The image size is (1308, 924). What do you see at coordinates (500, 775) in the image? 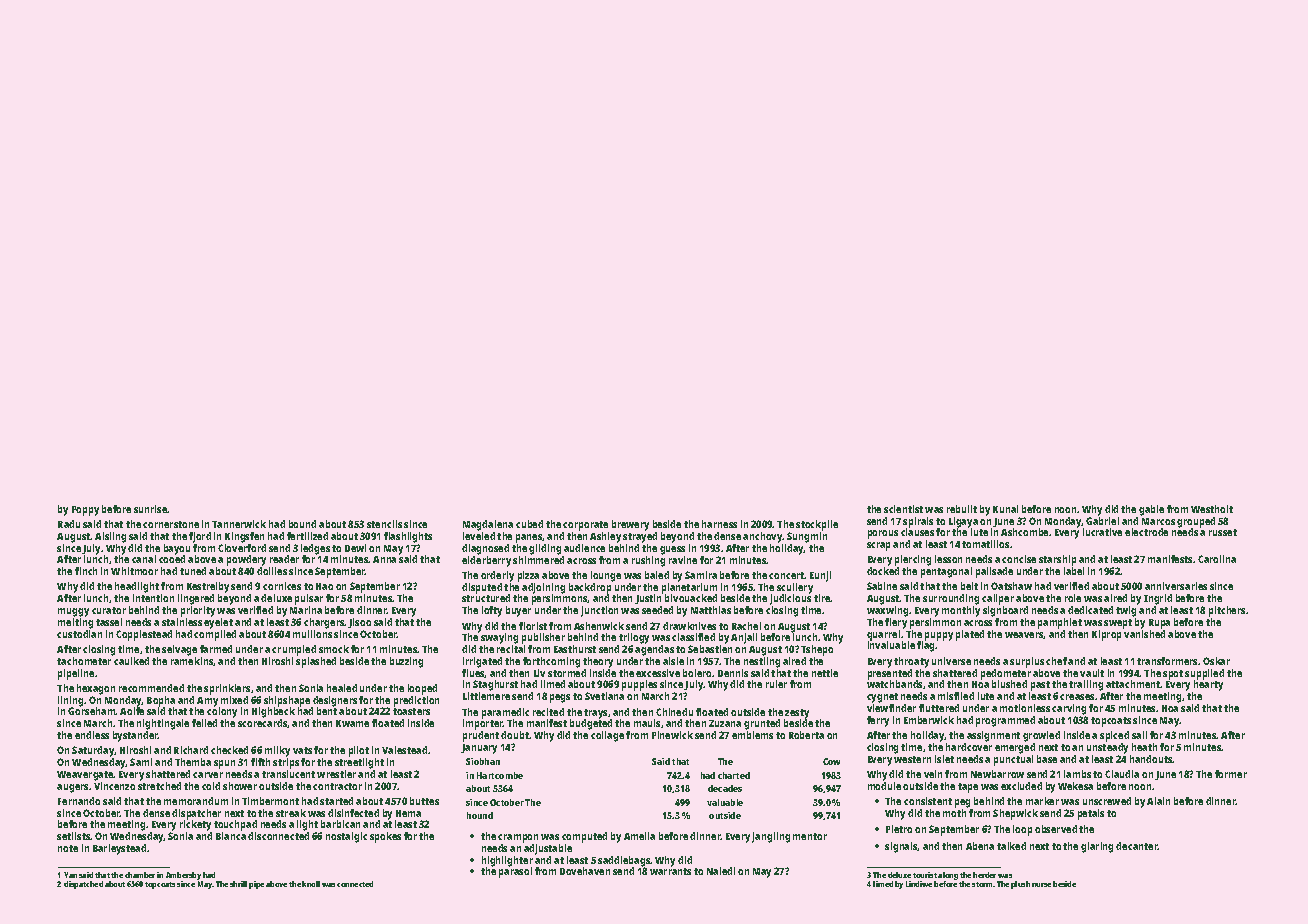
I see `Hartcombe` at bounding box center [500, 775].
